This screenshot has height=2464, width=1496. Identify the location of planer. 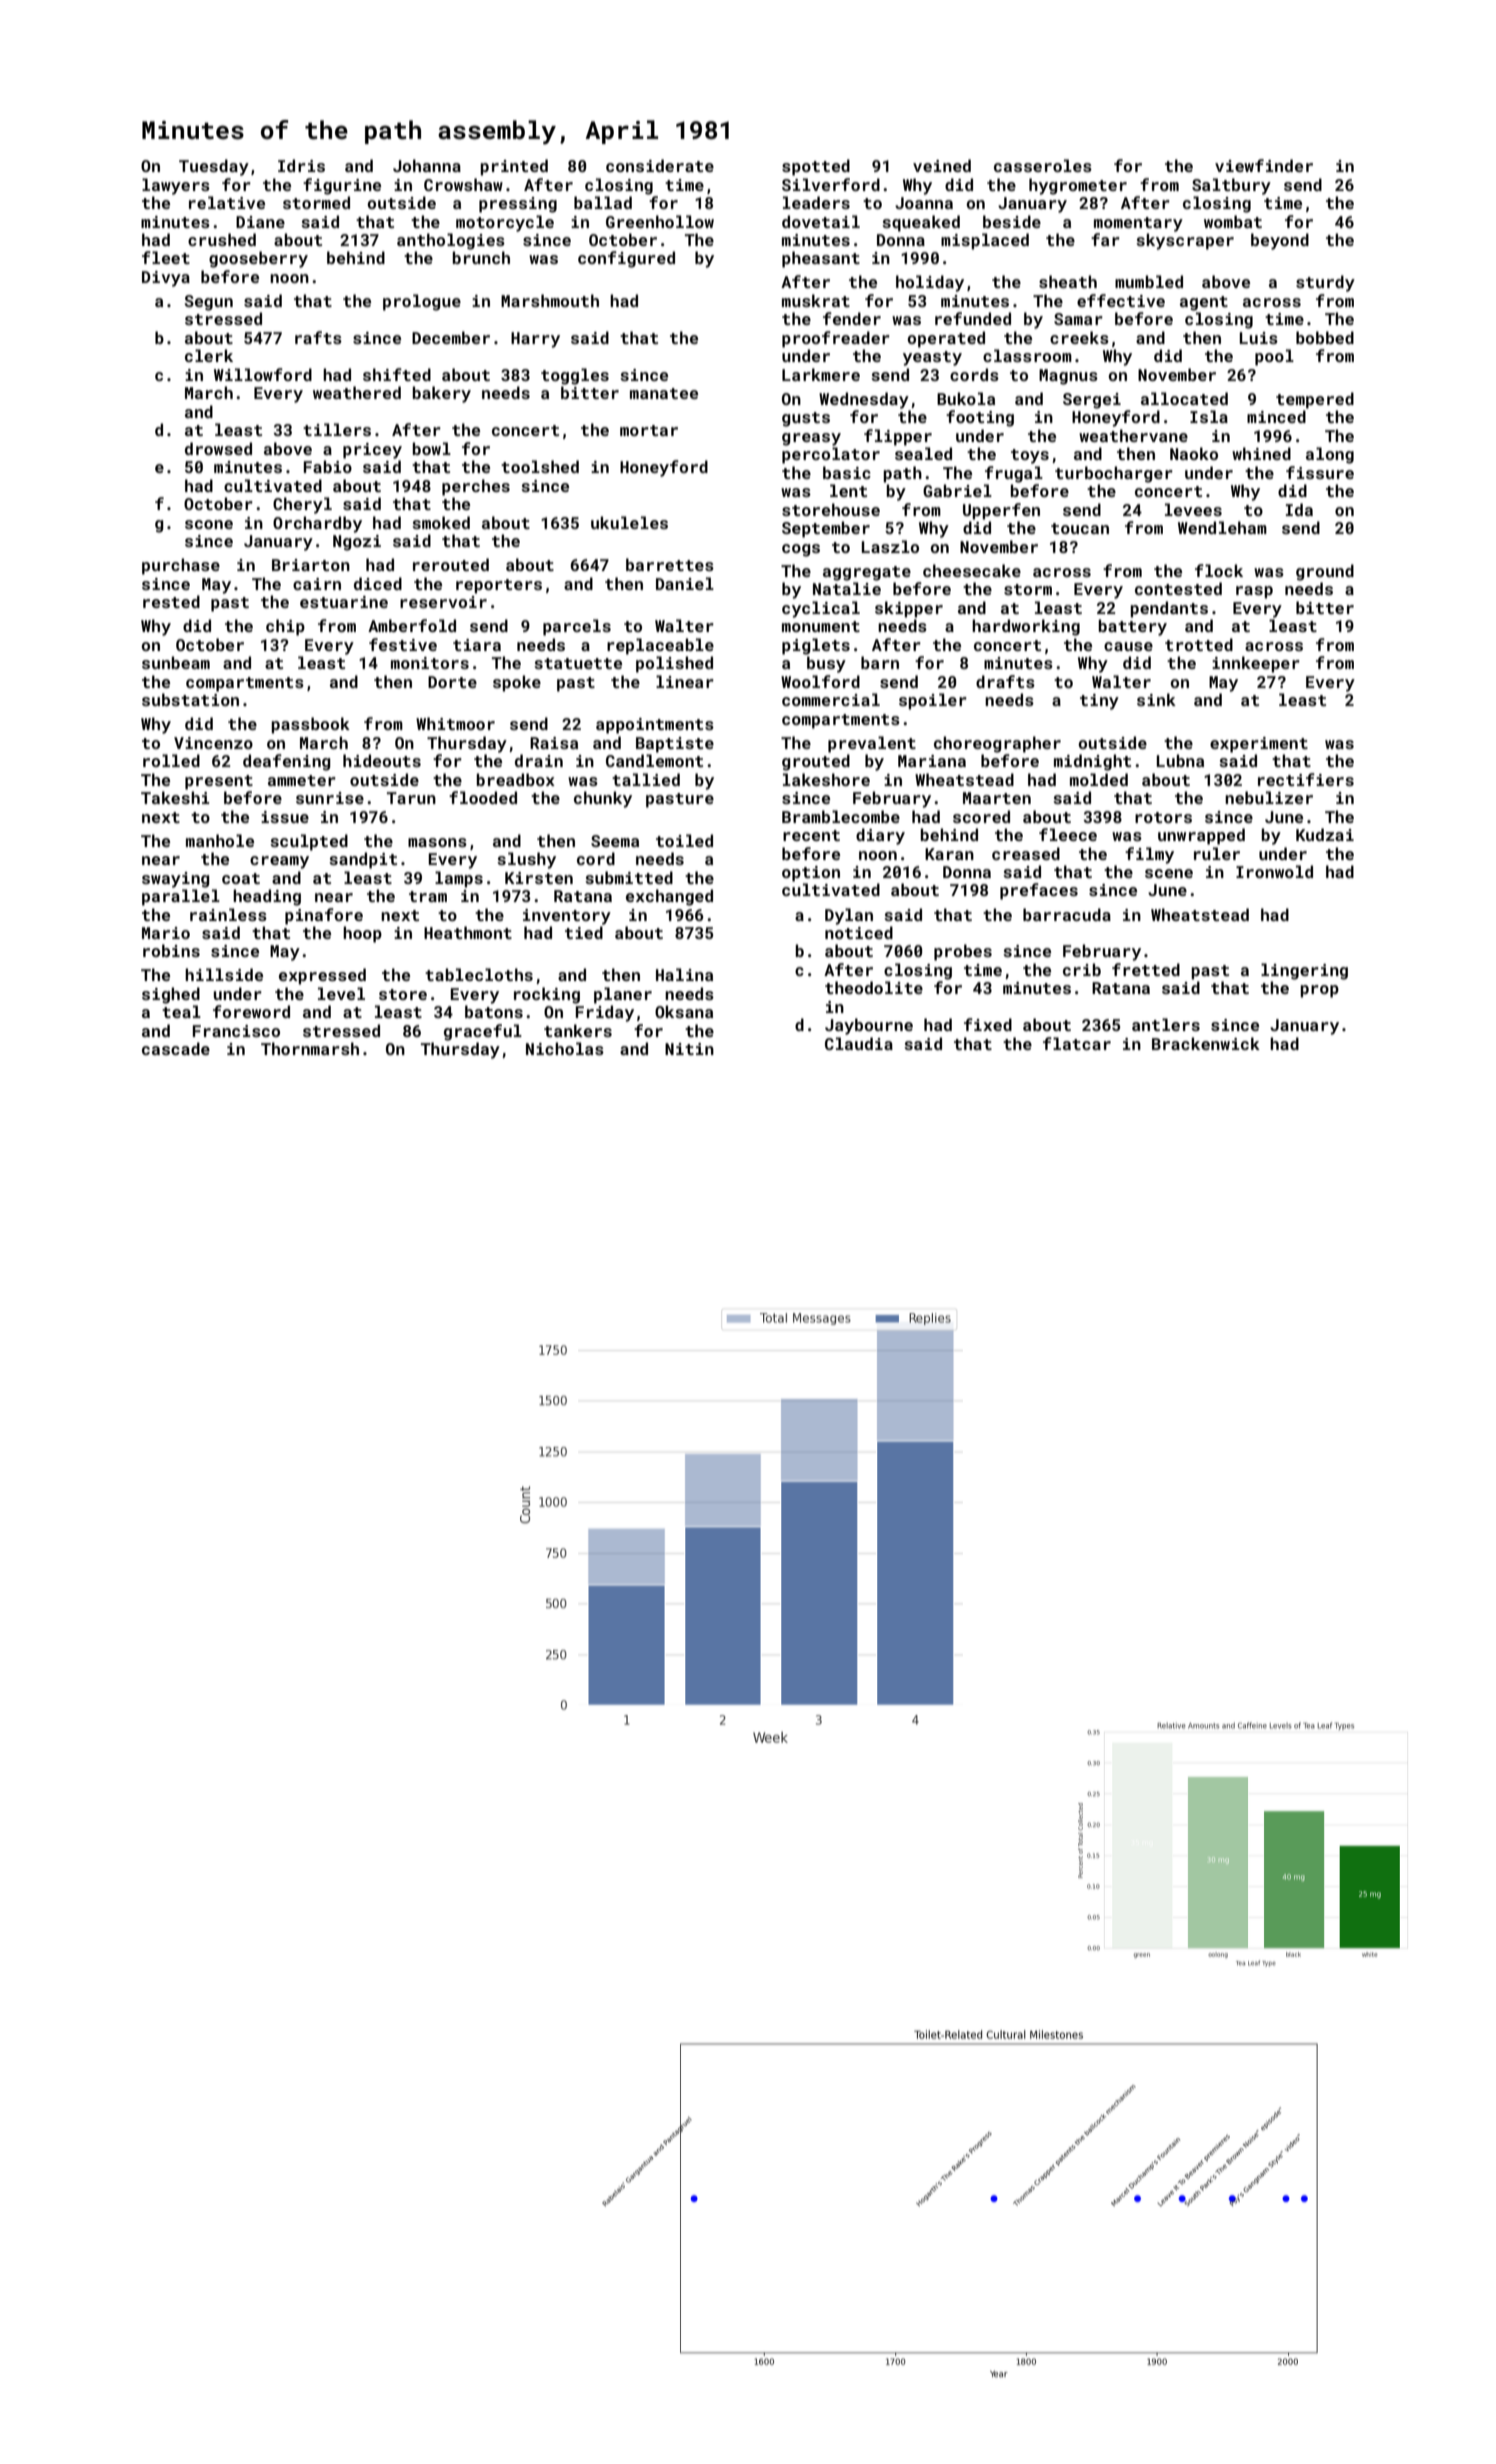
(623, 995).
